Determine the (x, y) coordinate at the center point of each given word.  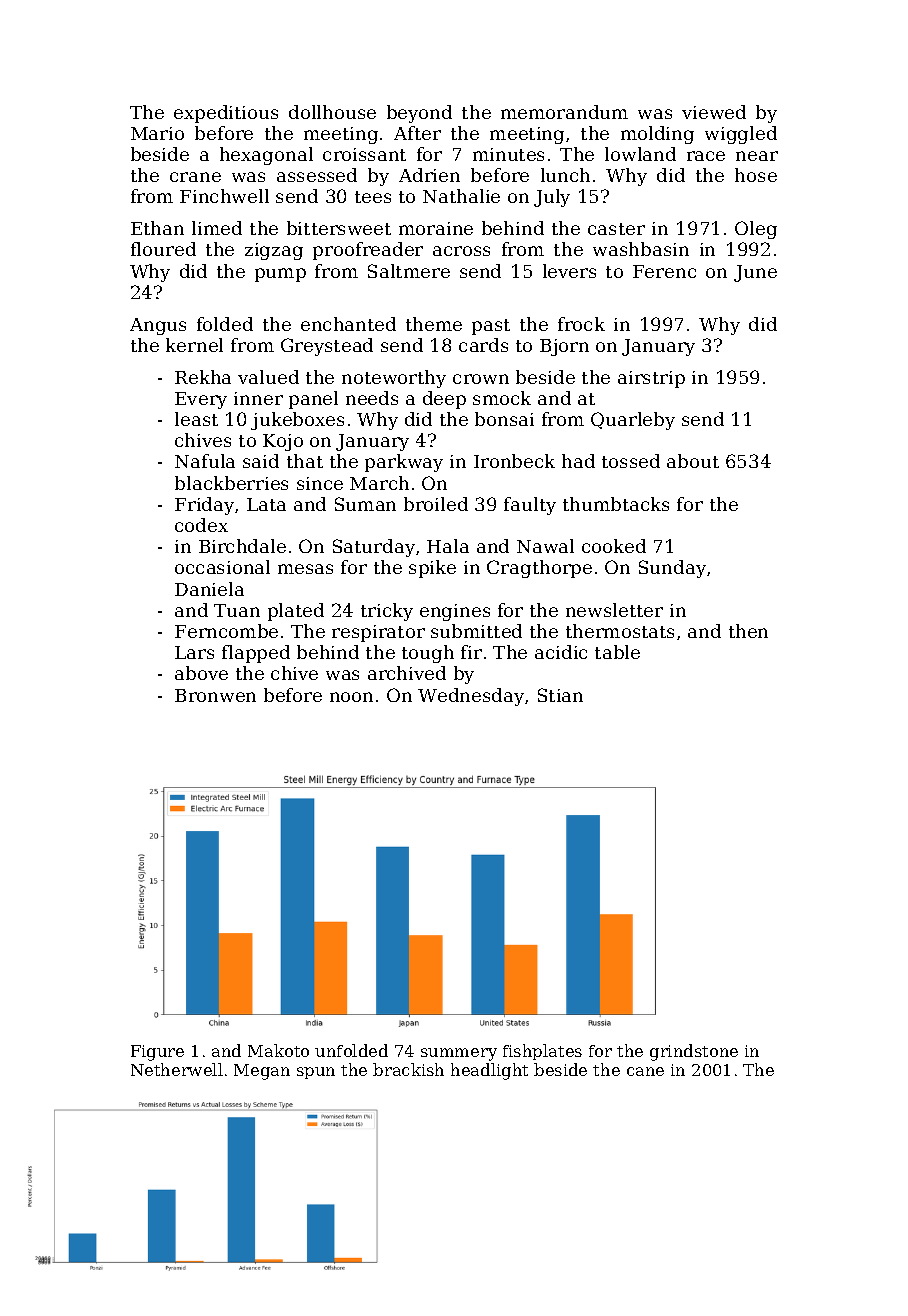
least (196, 419)
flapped (256, 654)
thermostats (620, 631)
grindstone (694, 1052)
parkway (404, 463)
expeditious (226, 114)
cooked (614, 546)
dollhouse (332, 112)
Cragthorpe (539, 569)
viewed (714, 112)
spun (316, 1073)
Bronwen (215, 695)
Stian (560, 695)
